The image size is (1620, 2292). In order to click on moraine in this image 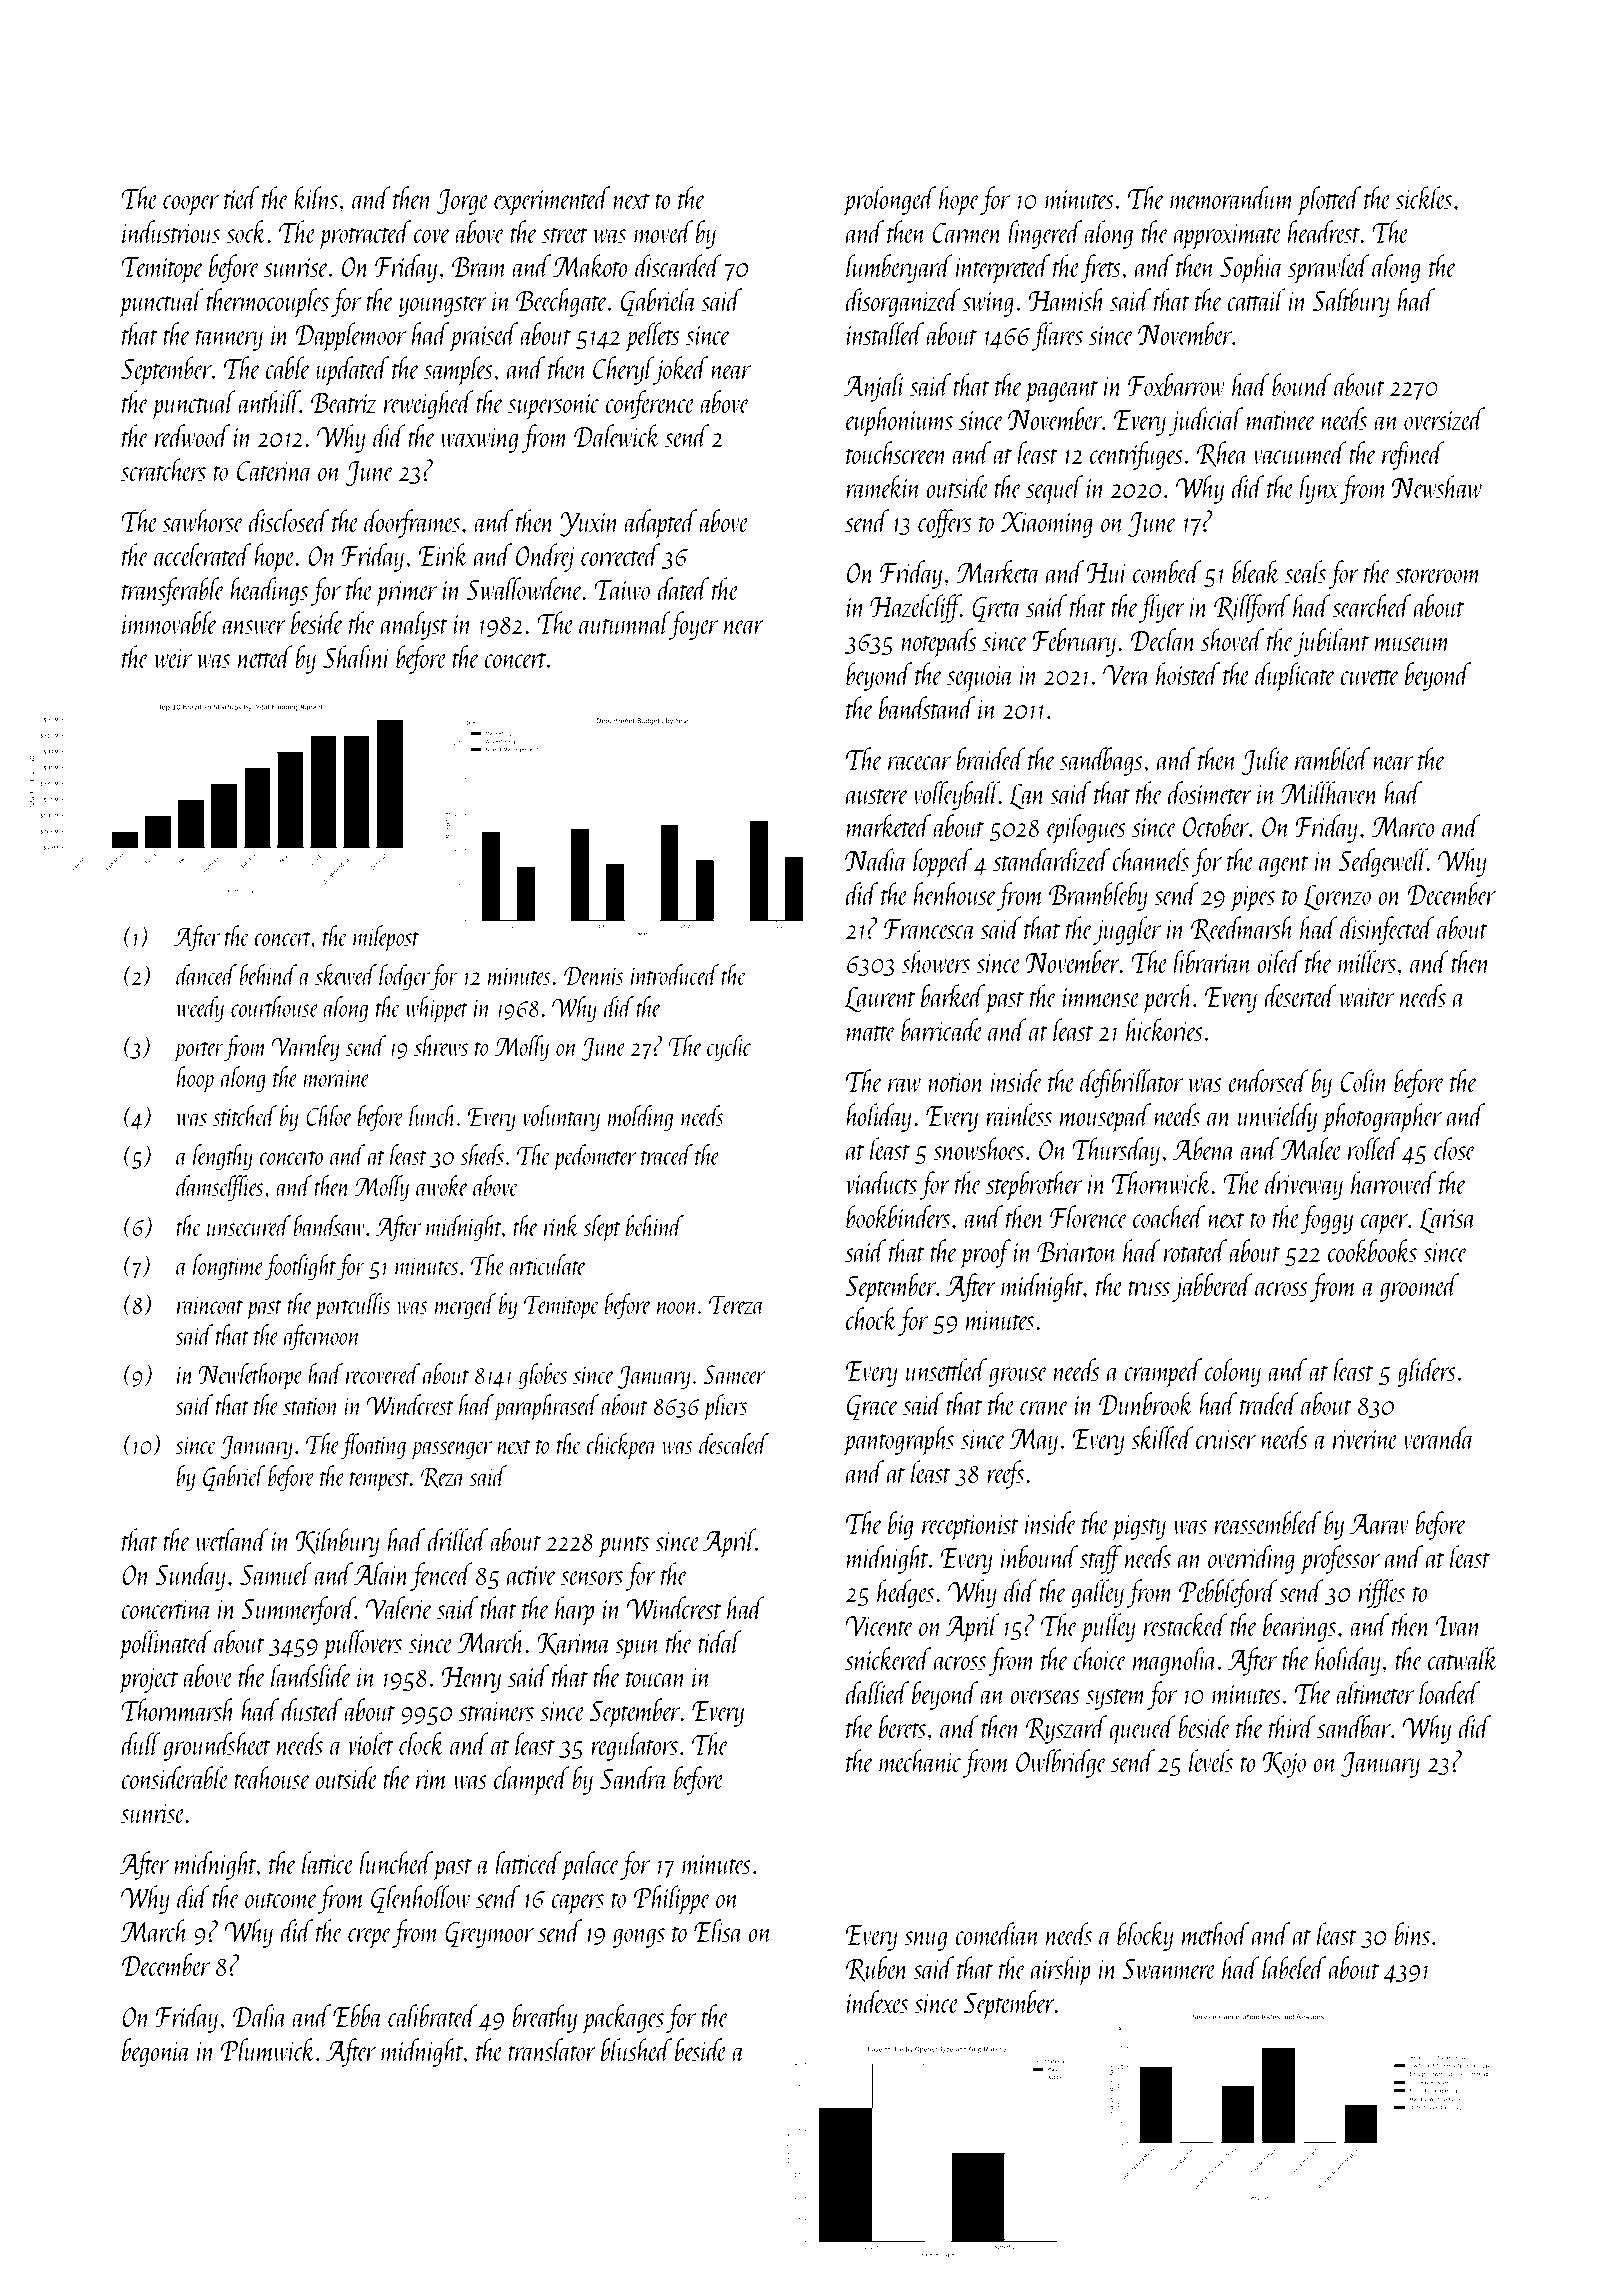, I will do `click(336, 1078)`.
